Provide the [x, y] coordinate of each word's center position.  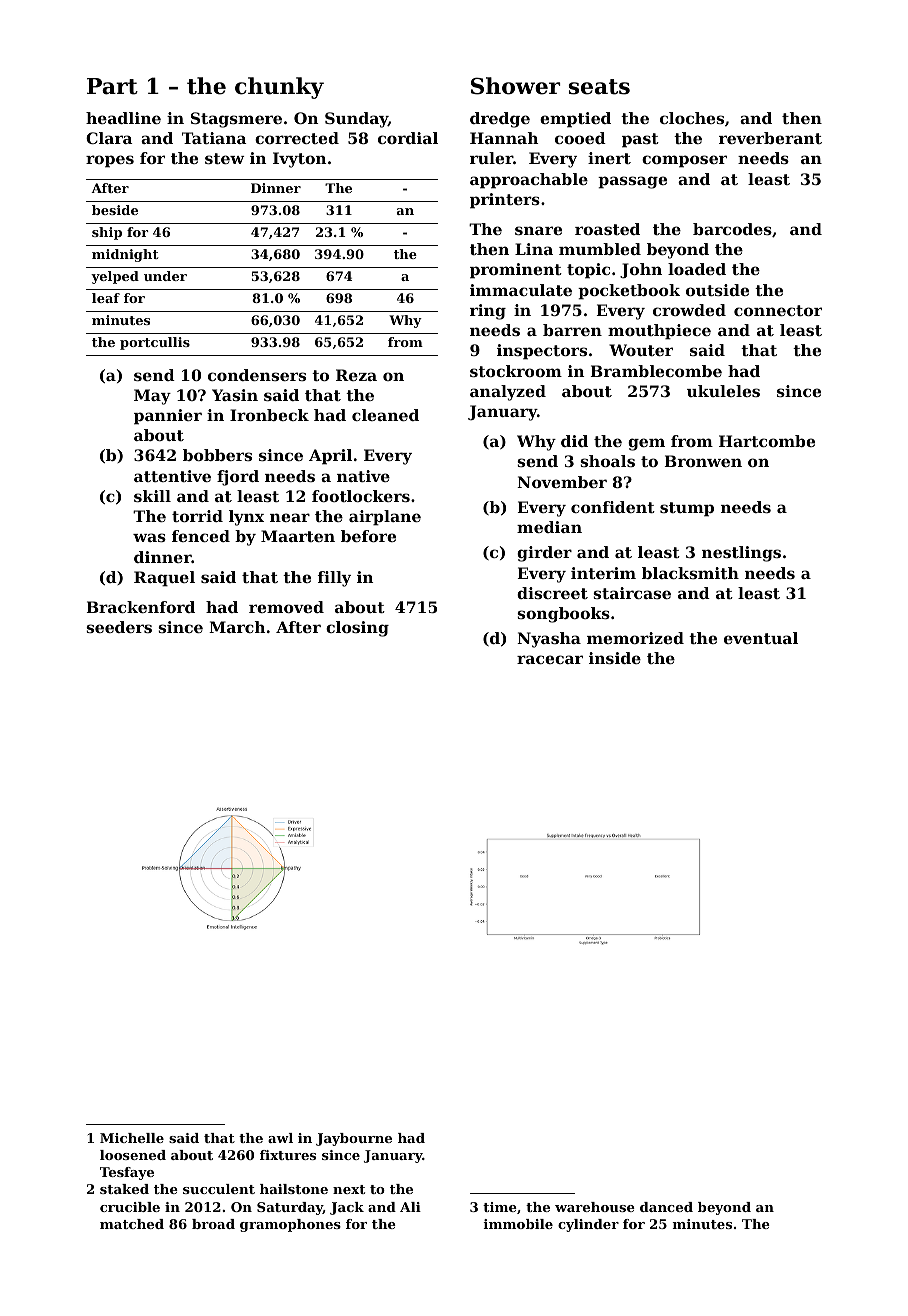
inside [615, 658]
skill [152, 496]
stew [224, 158]
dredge [500, 120]
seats [599, 87]
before [368, 536]
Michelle [132, 1138]
